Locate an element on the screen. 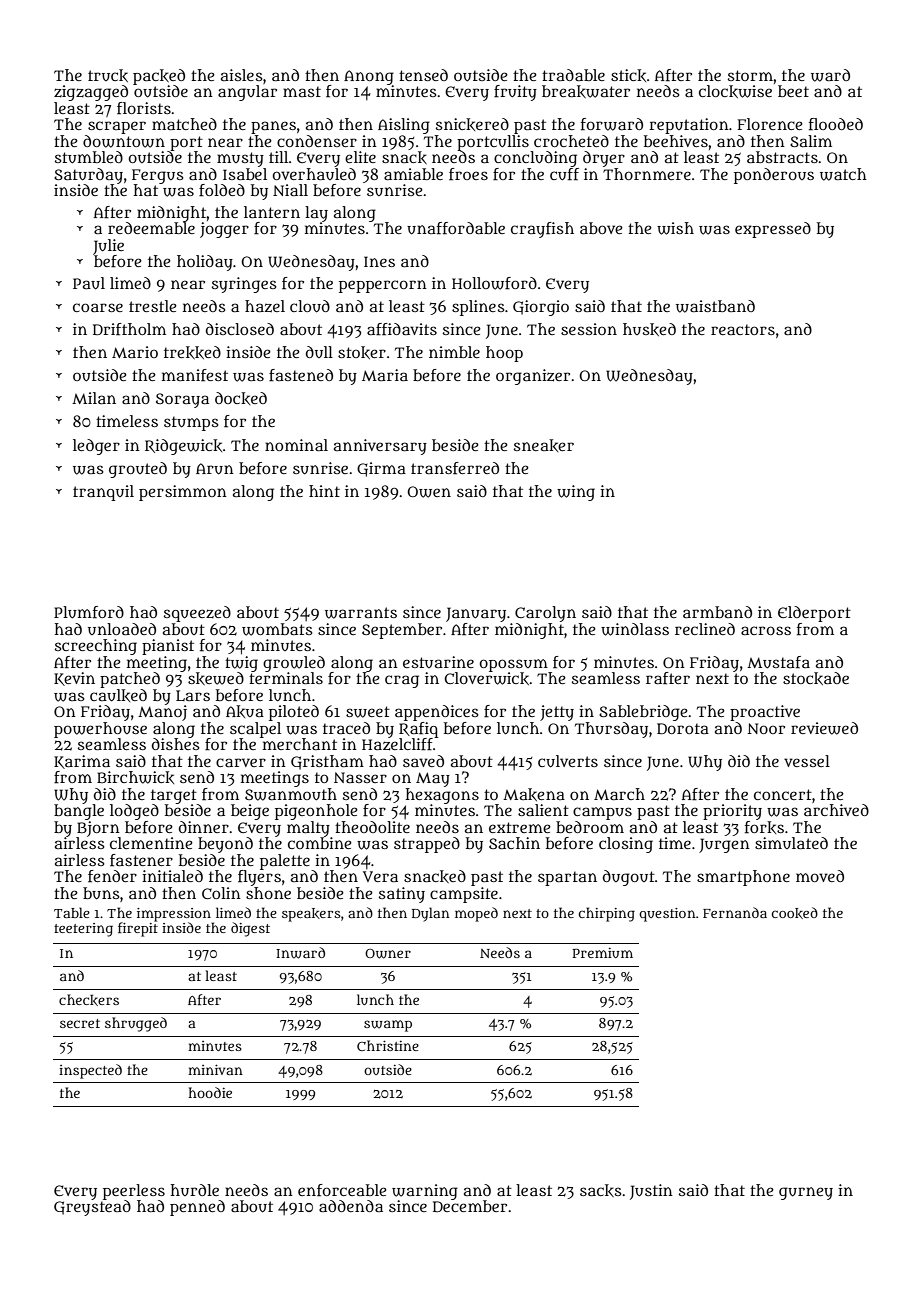 The width and height of the screenshot is (924, 1308). storm is located at coordinates (750, 75).
